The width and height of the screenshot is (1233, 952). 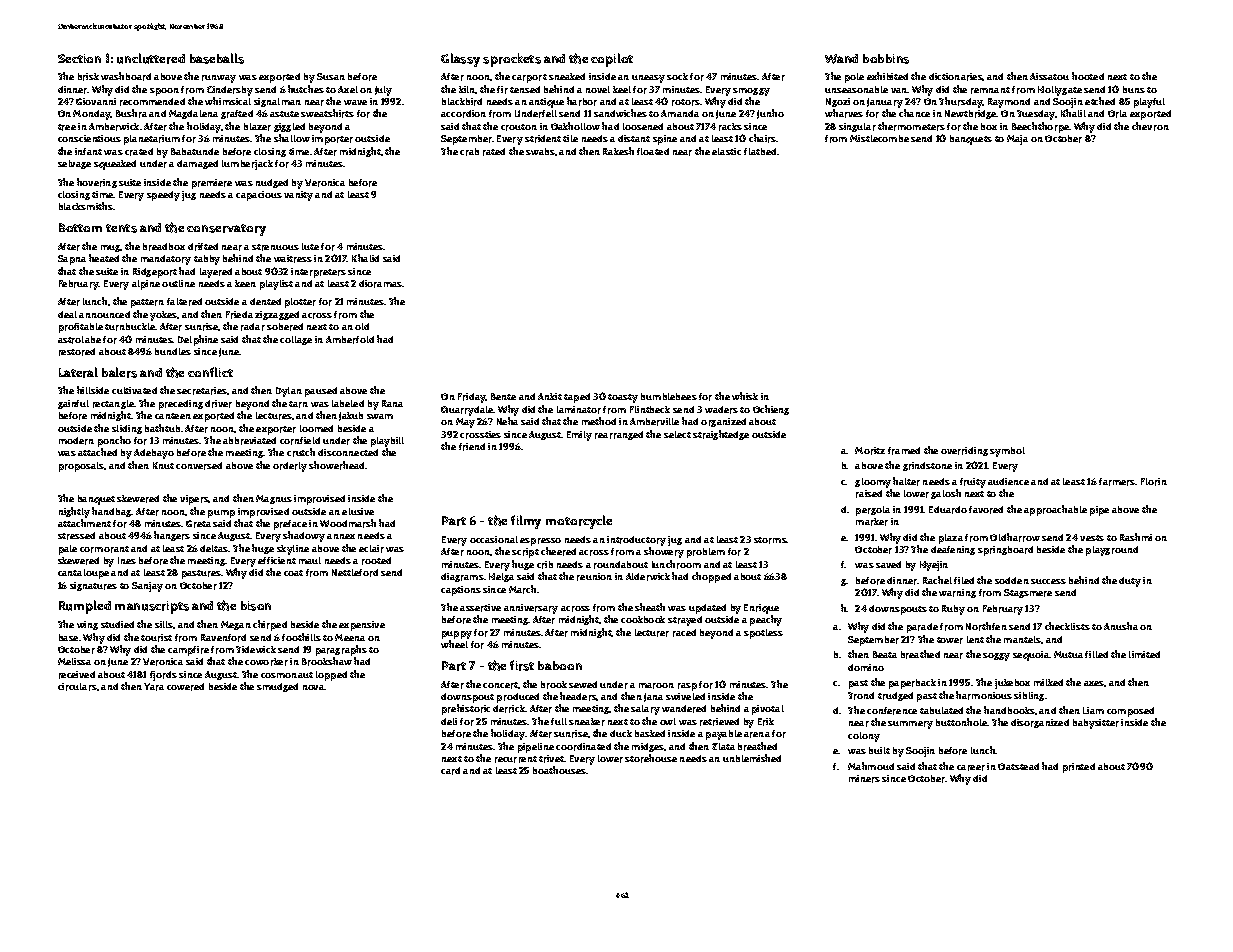 What do you see at coordinates (450, 771) in the screenshot?
I see `card` at bounding box center [450, 771].
